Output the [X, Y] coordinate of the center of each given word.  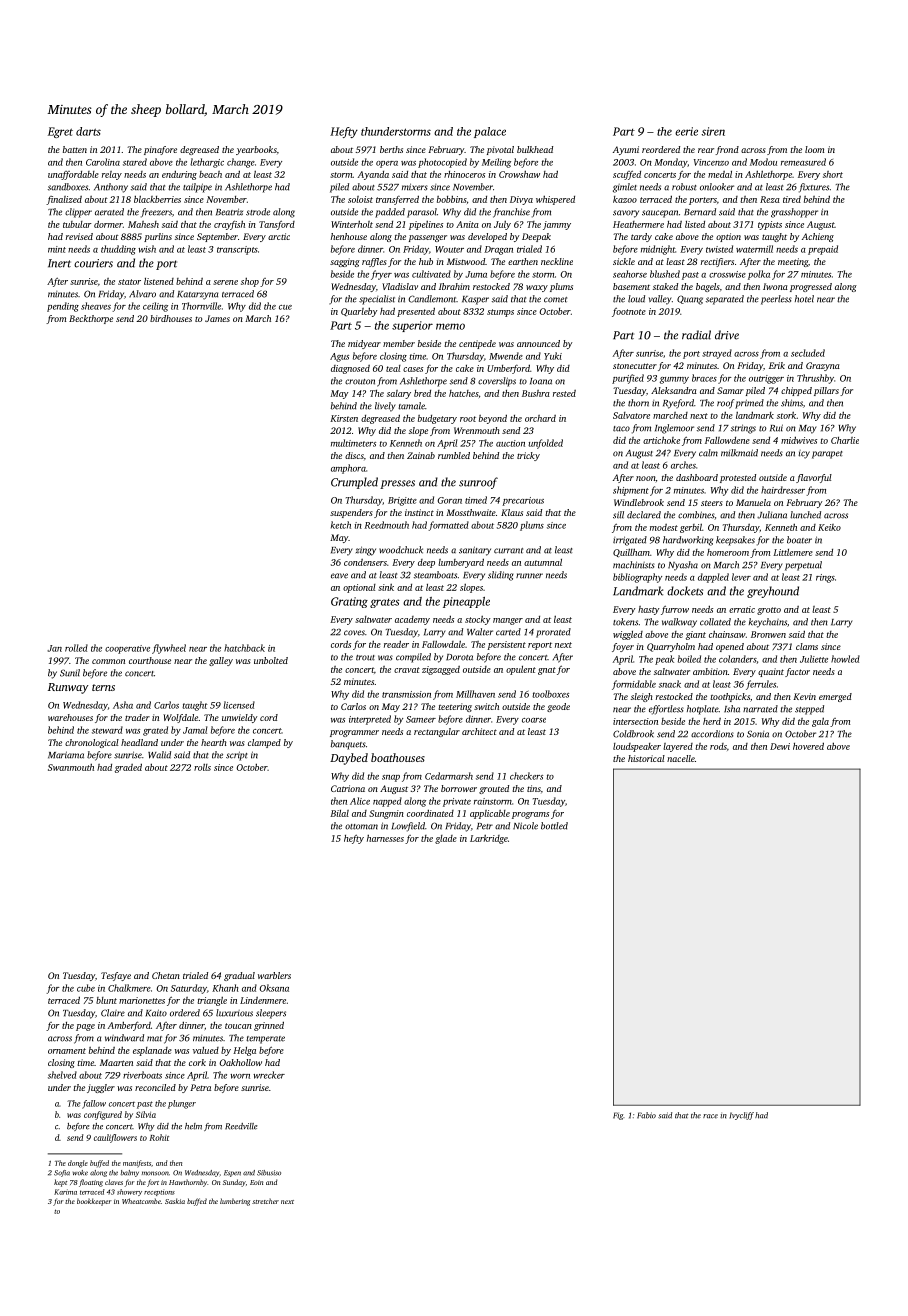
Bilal [339, 813]
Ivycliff [741, 1116]
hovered [808, 746]
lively [385, 407]
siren [713, 131]
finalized [64, 200]
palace [490, 132]
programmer [354, 733]
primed [749, 404]
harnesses [385, 838]
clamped [264, 743]
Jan [54, 648]
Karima [65, 1192]
